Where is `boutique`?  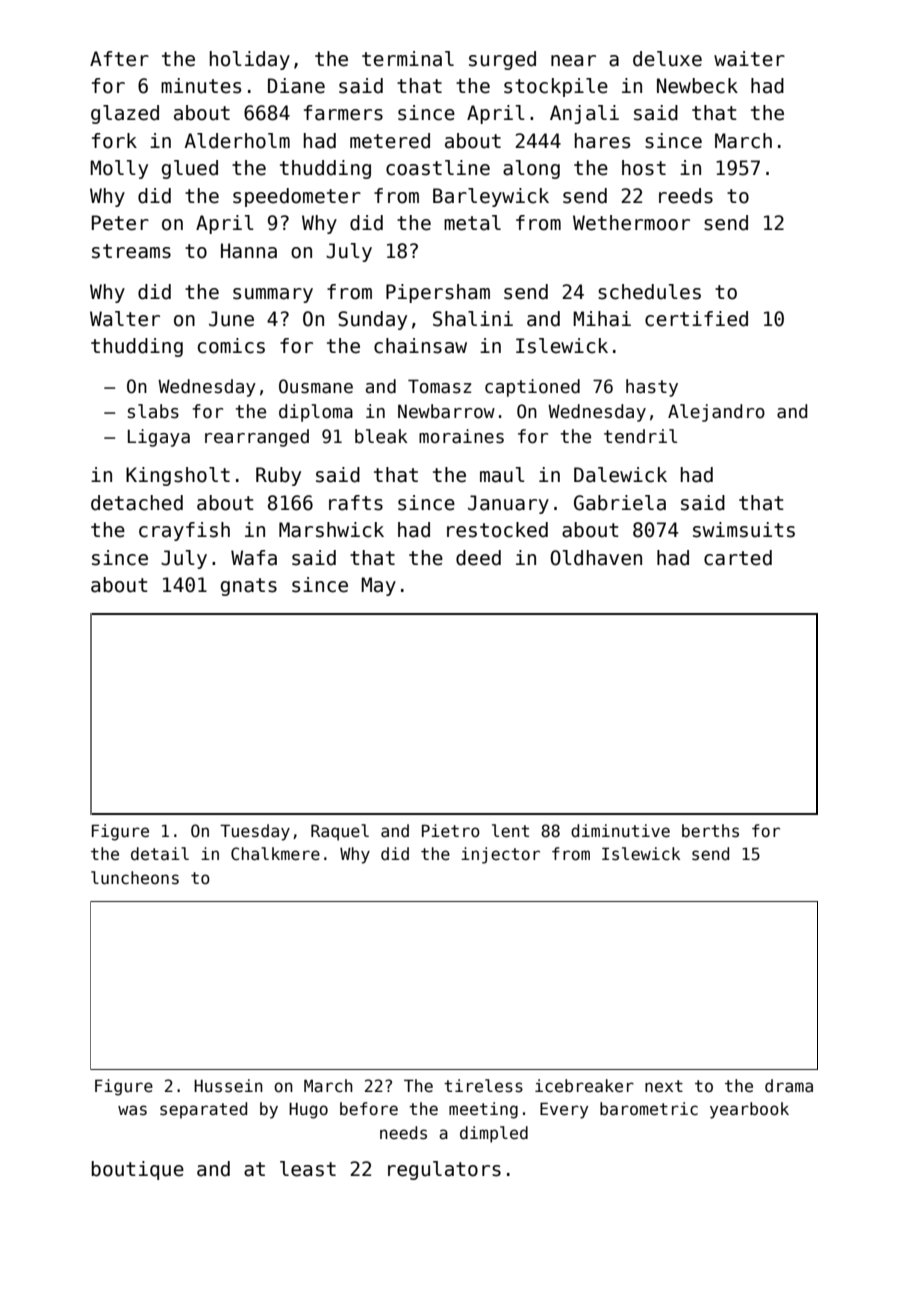 boutique is located at coordinates (138, 1170).
